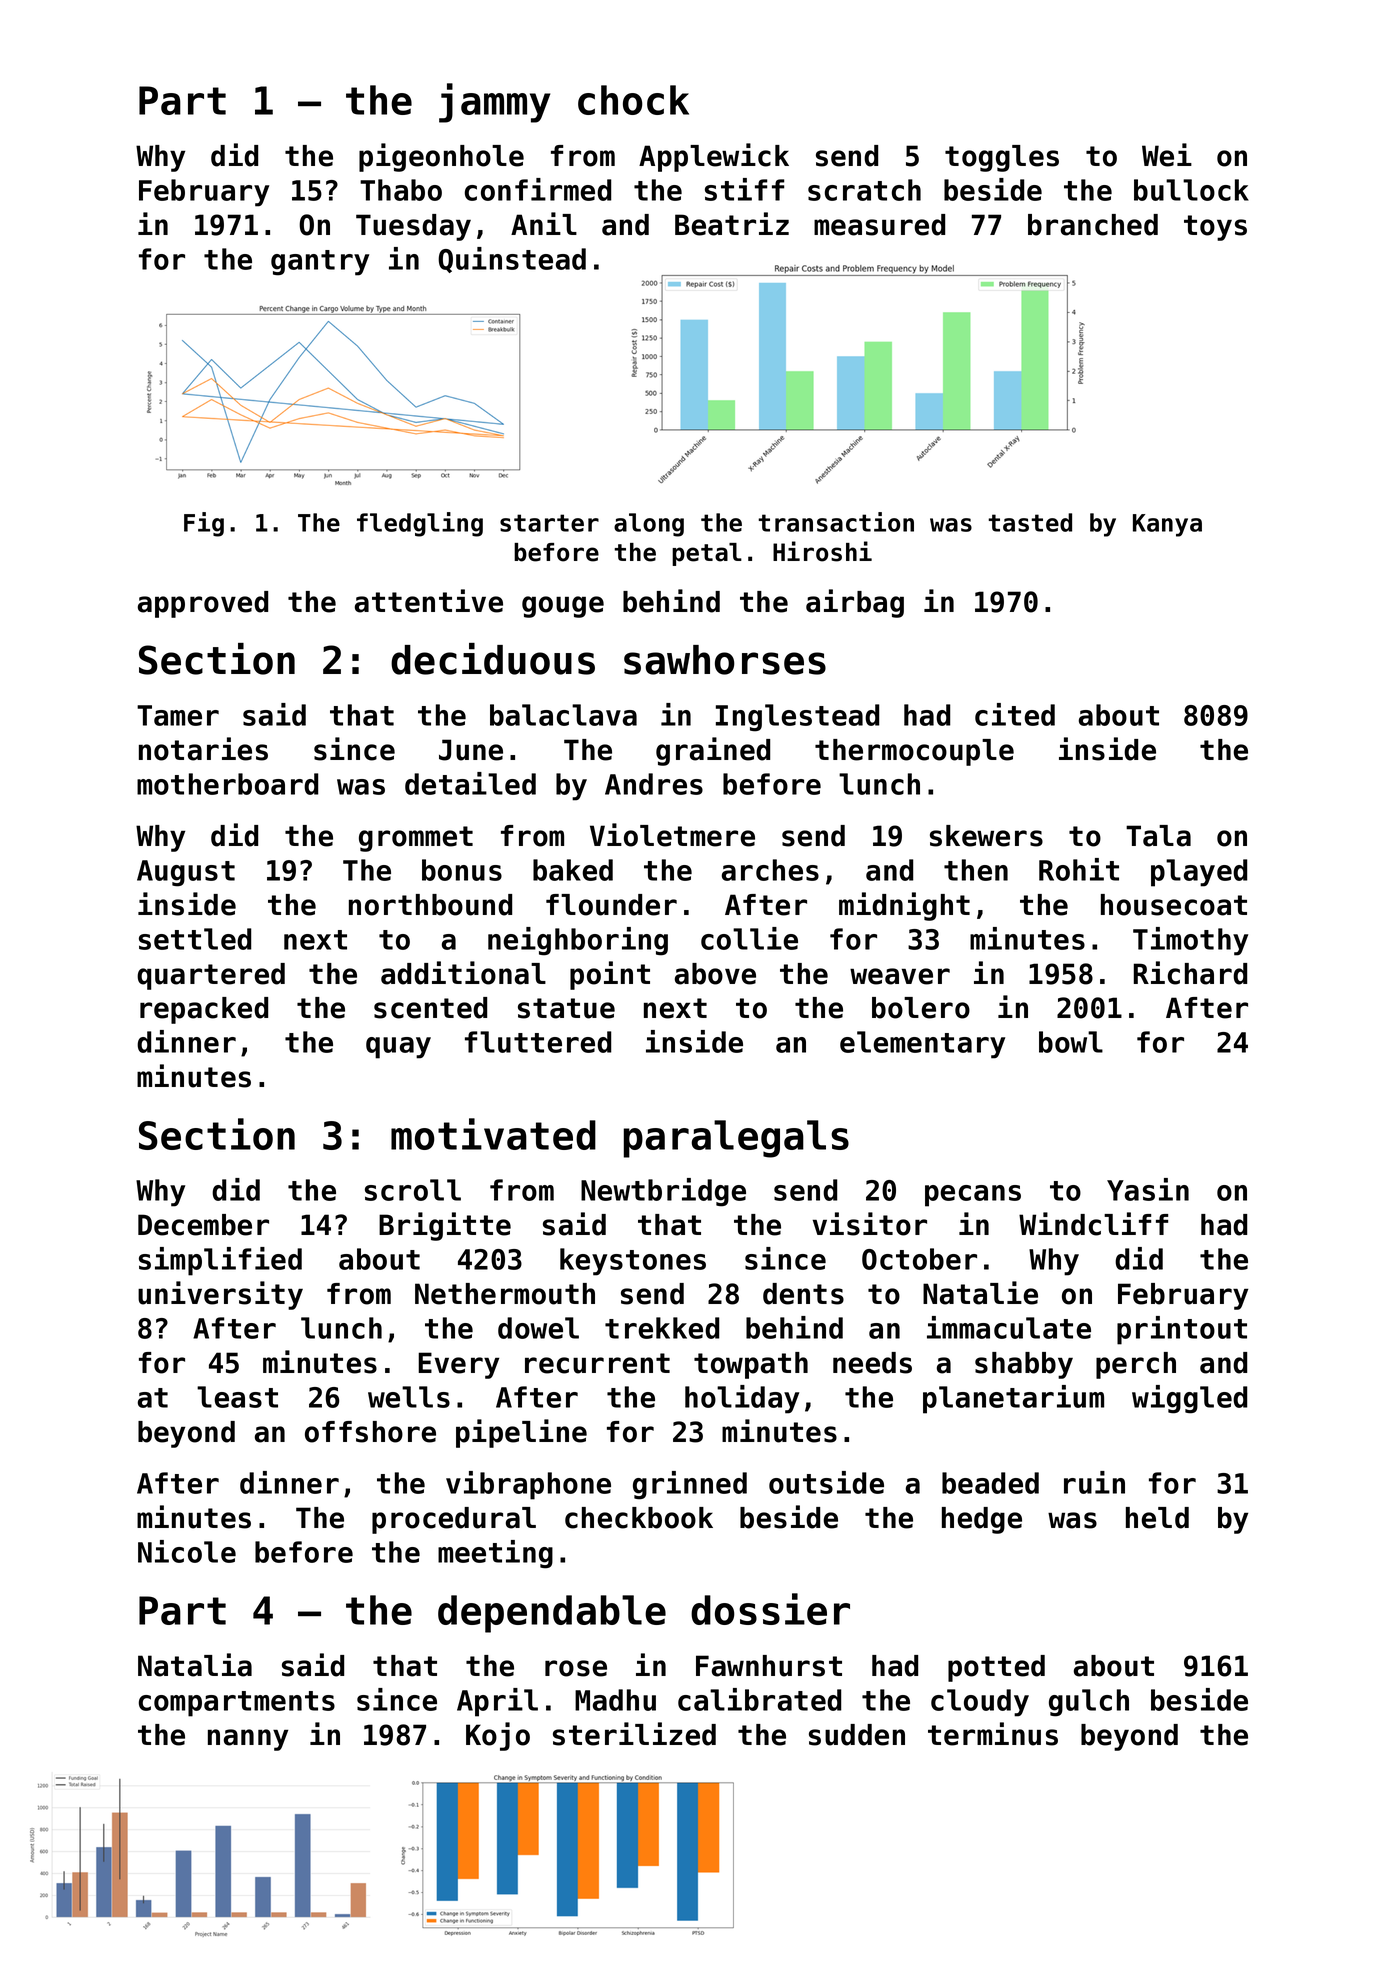  I want to click on simplified, so click(220, 1261).
